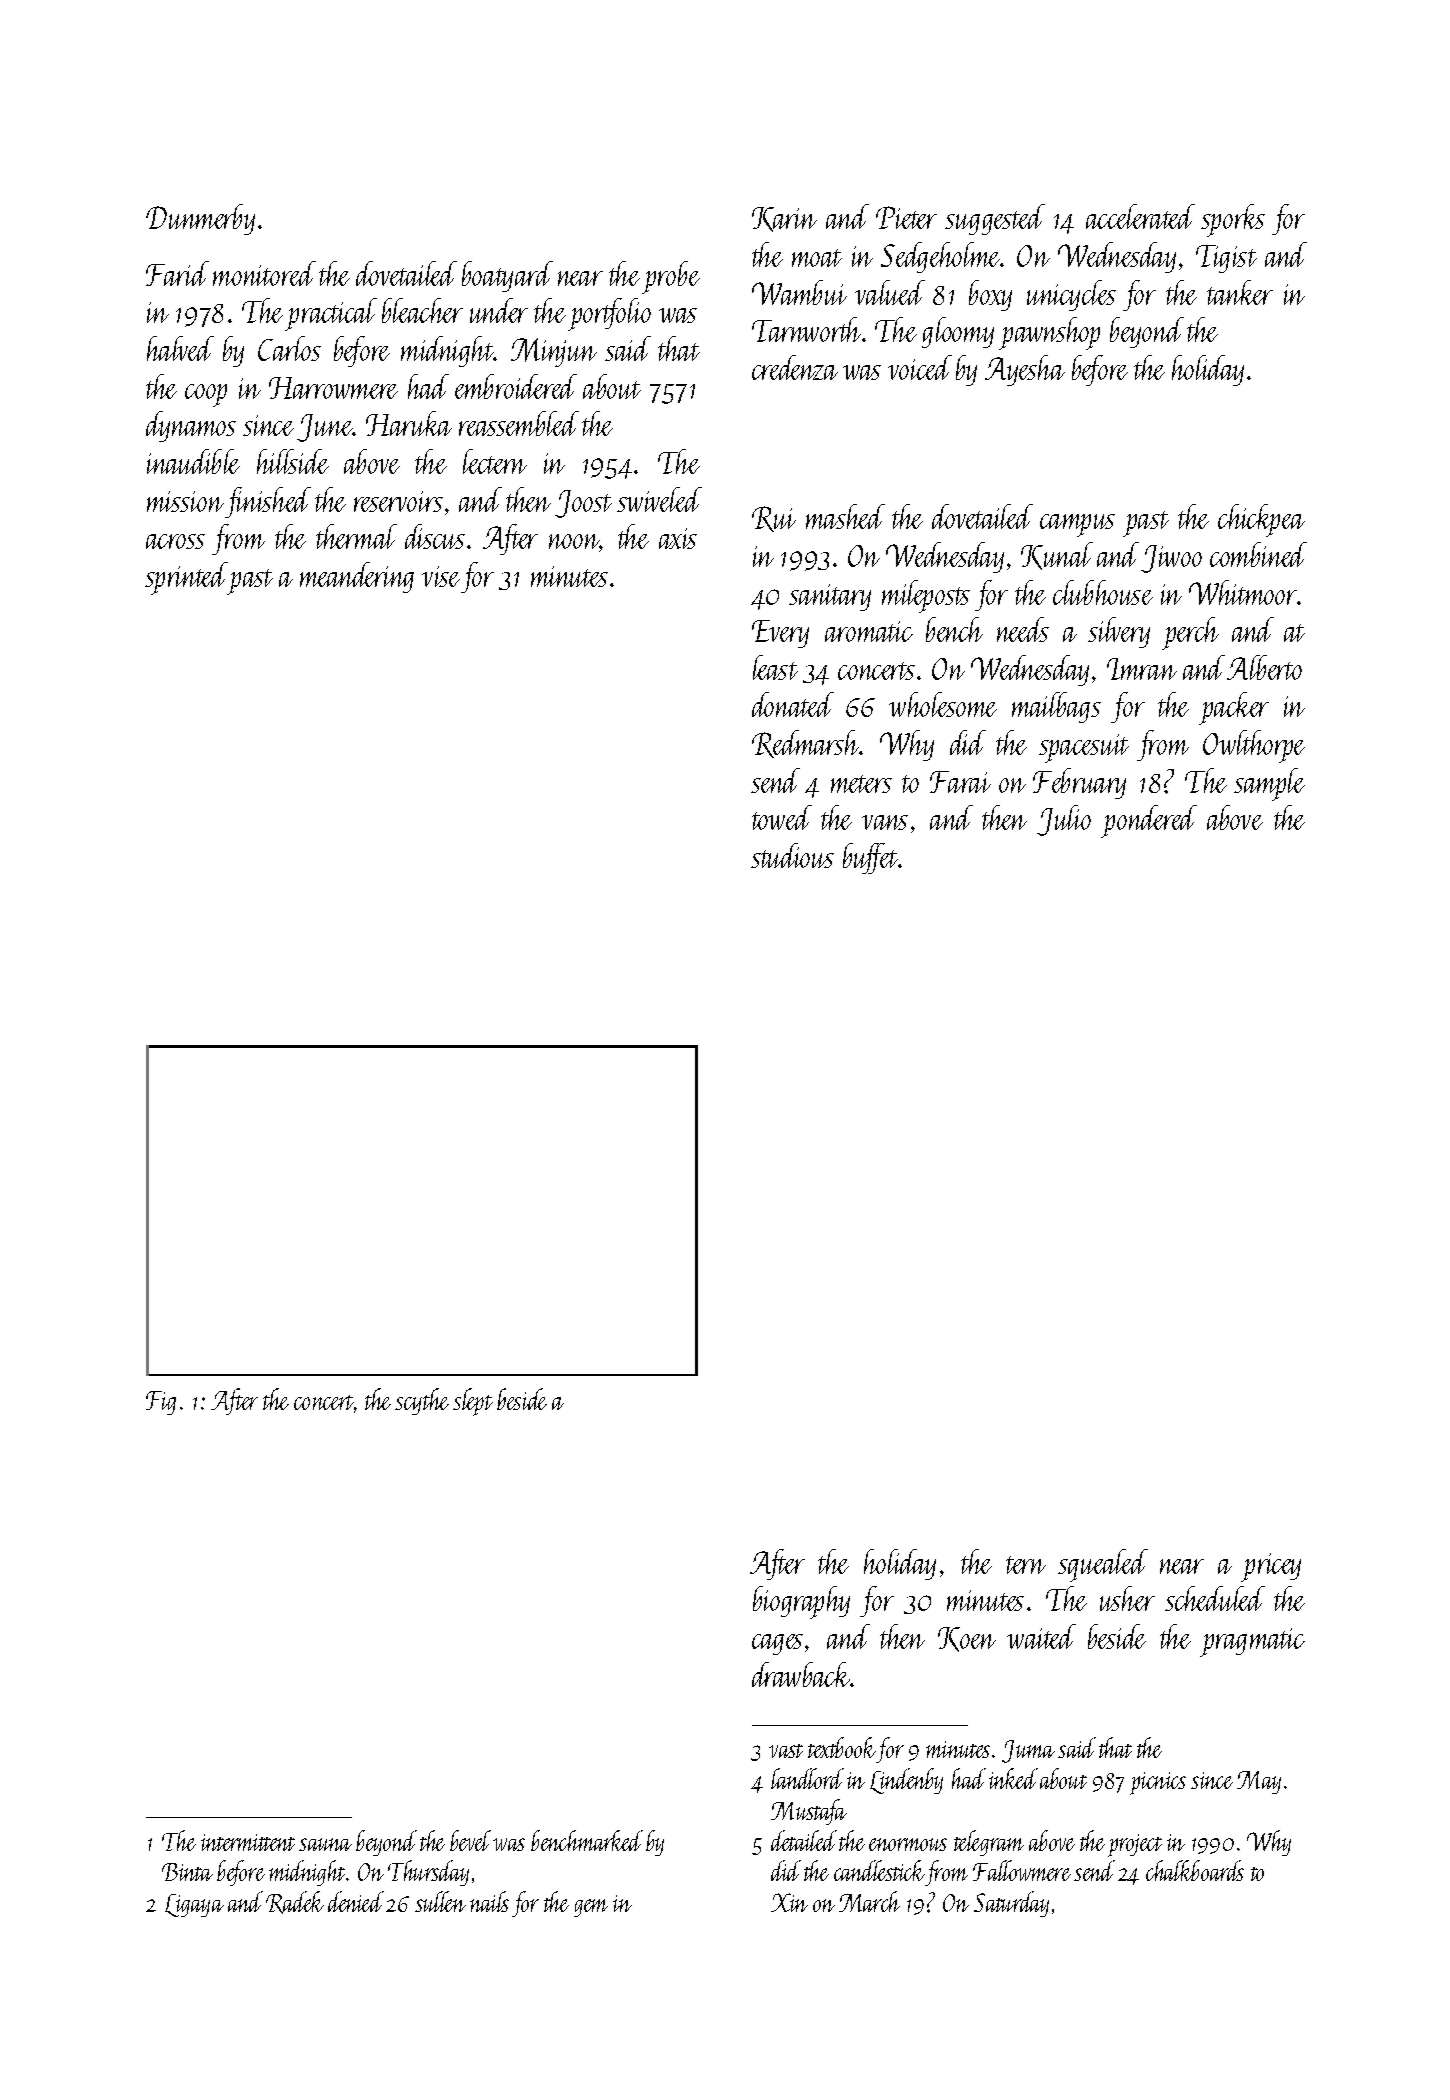  What do you see at coordinates (1149, 821) in the screenshot?
I see `pondered` at bounding box center [1149, 821].
